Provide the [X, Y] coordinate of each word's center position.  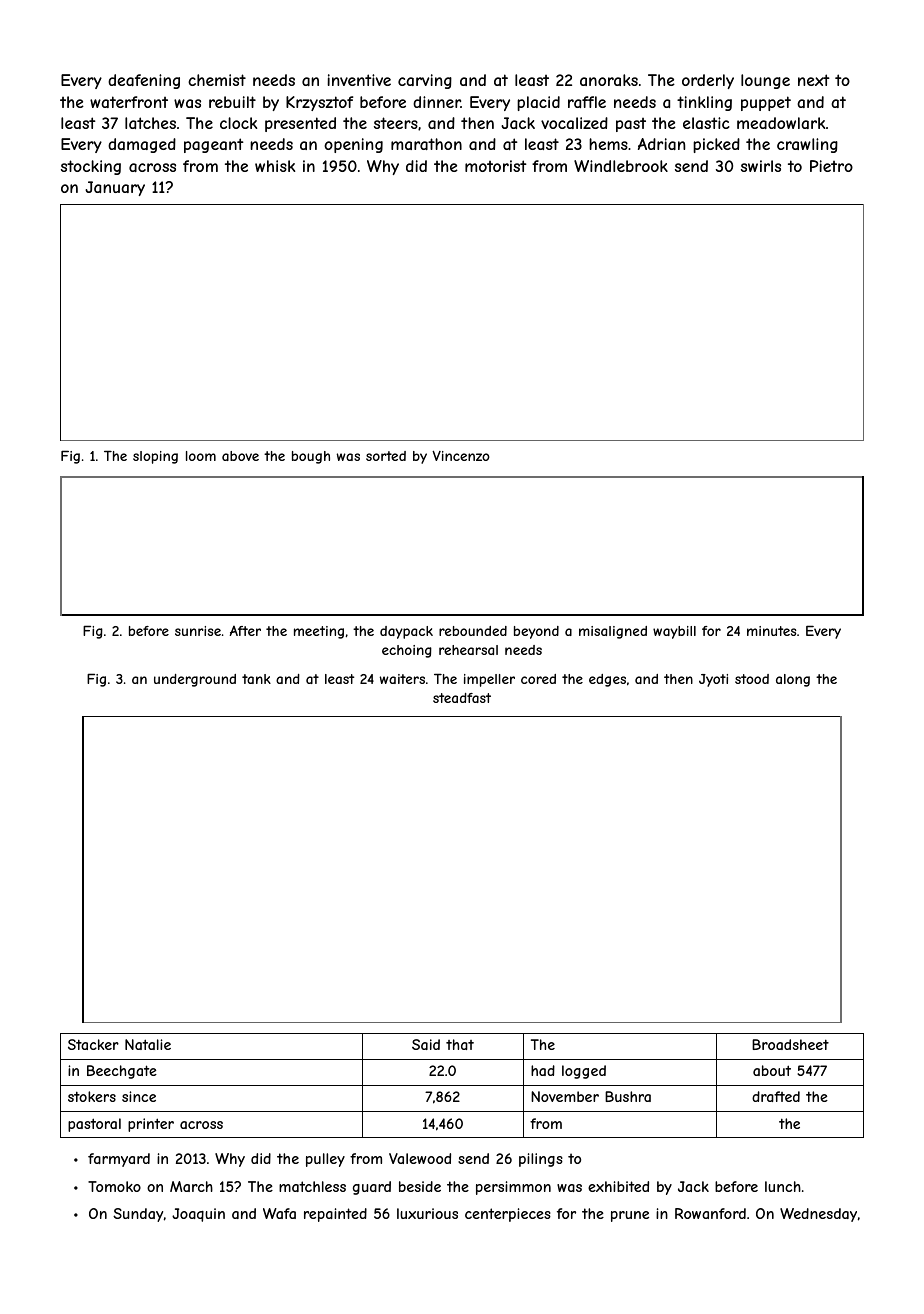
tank [256, 679]
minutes [771, 631]
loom [201, 456]
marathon [426, 144]
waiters [402, 679]
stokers [92, 1096]
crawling [807, 145]
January [115, 188]
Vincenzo [461, 456]
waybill [674, 632]
